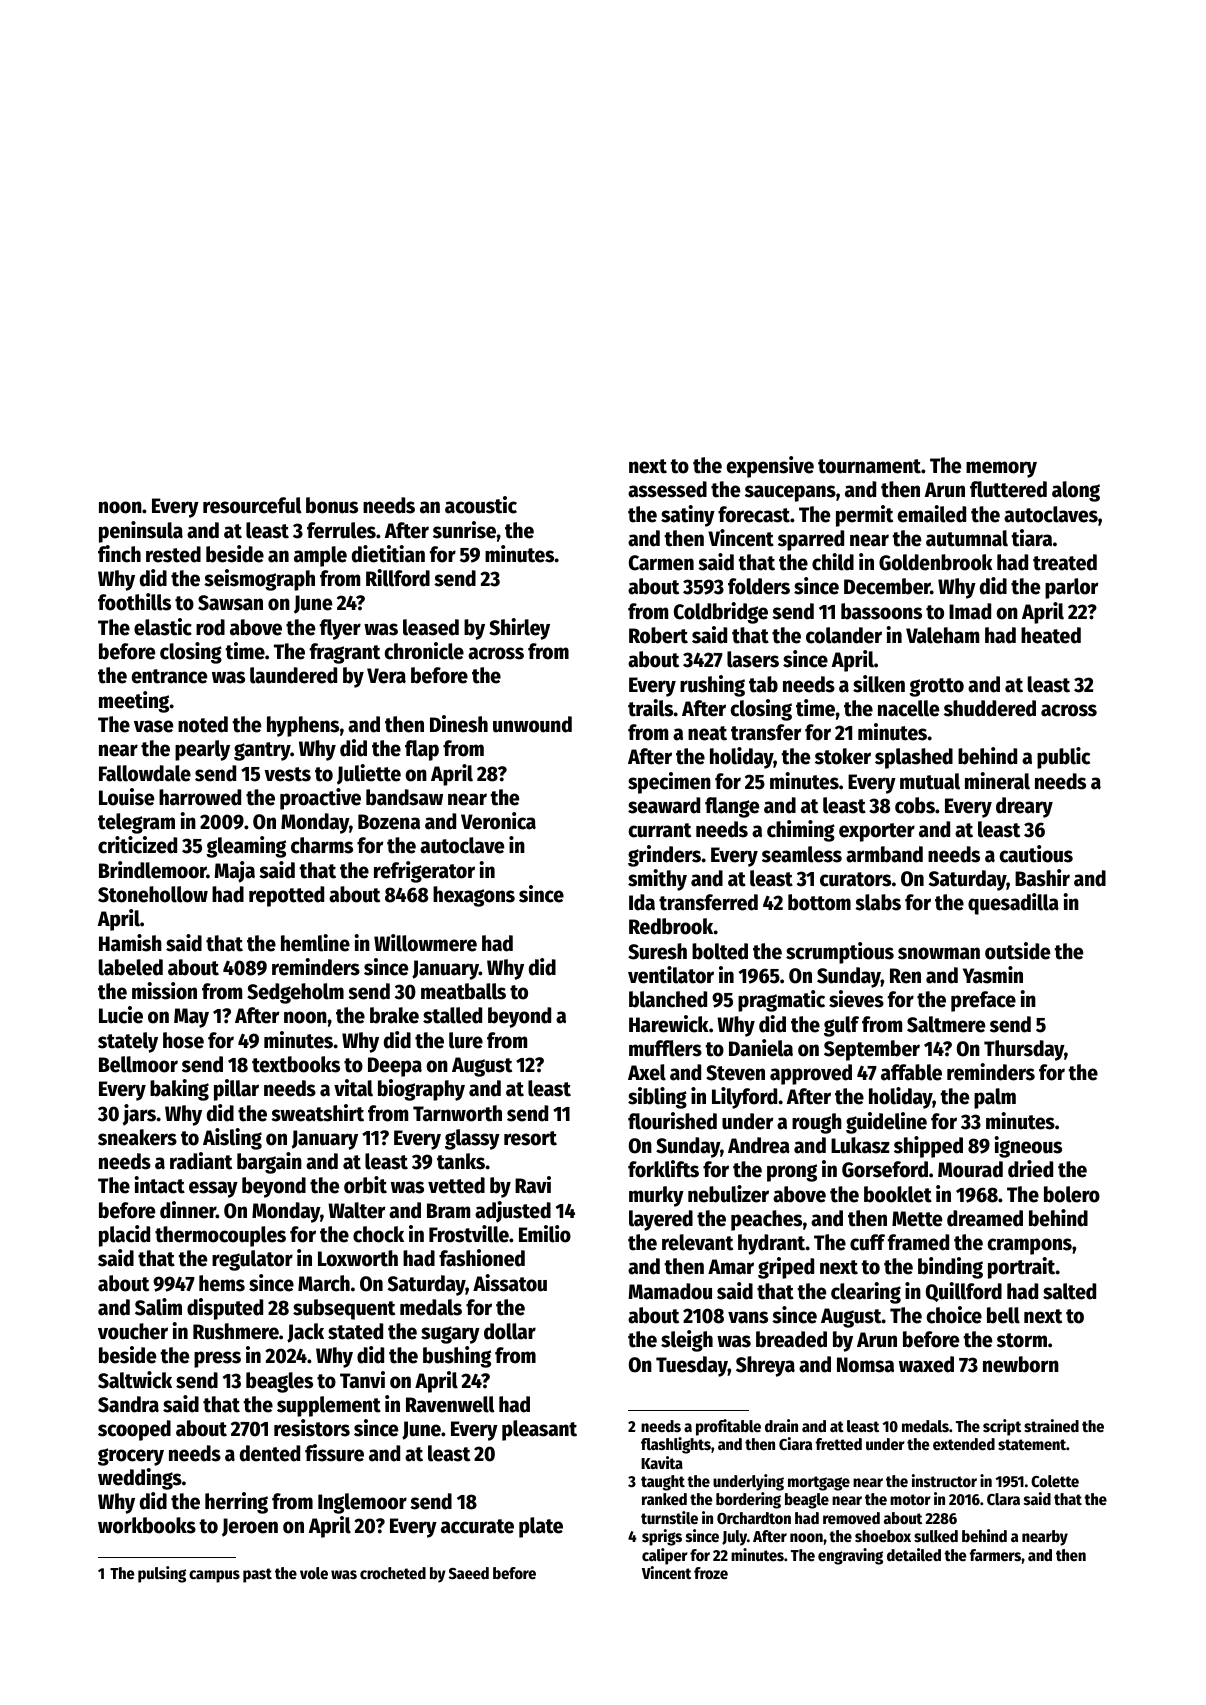  What do you see at coordinates (303, 726) in the screenshot?
I see `hyphens` at bounding box center [303, 726].
